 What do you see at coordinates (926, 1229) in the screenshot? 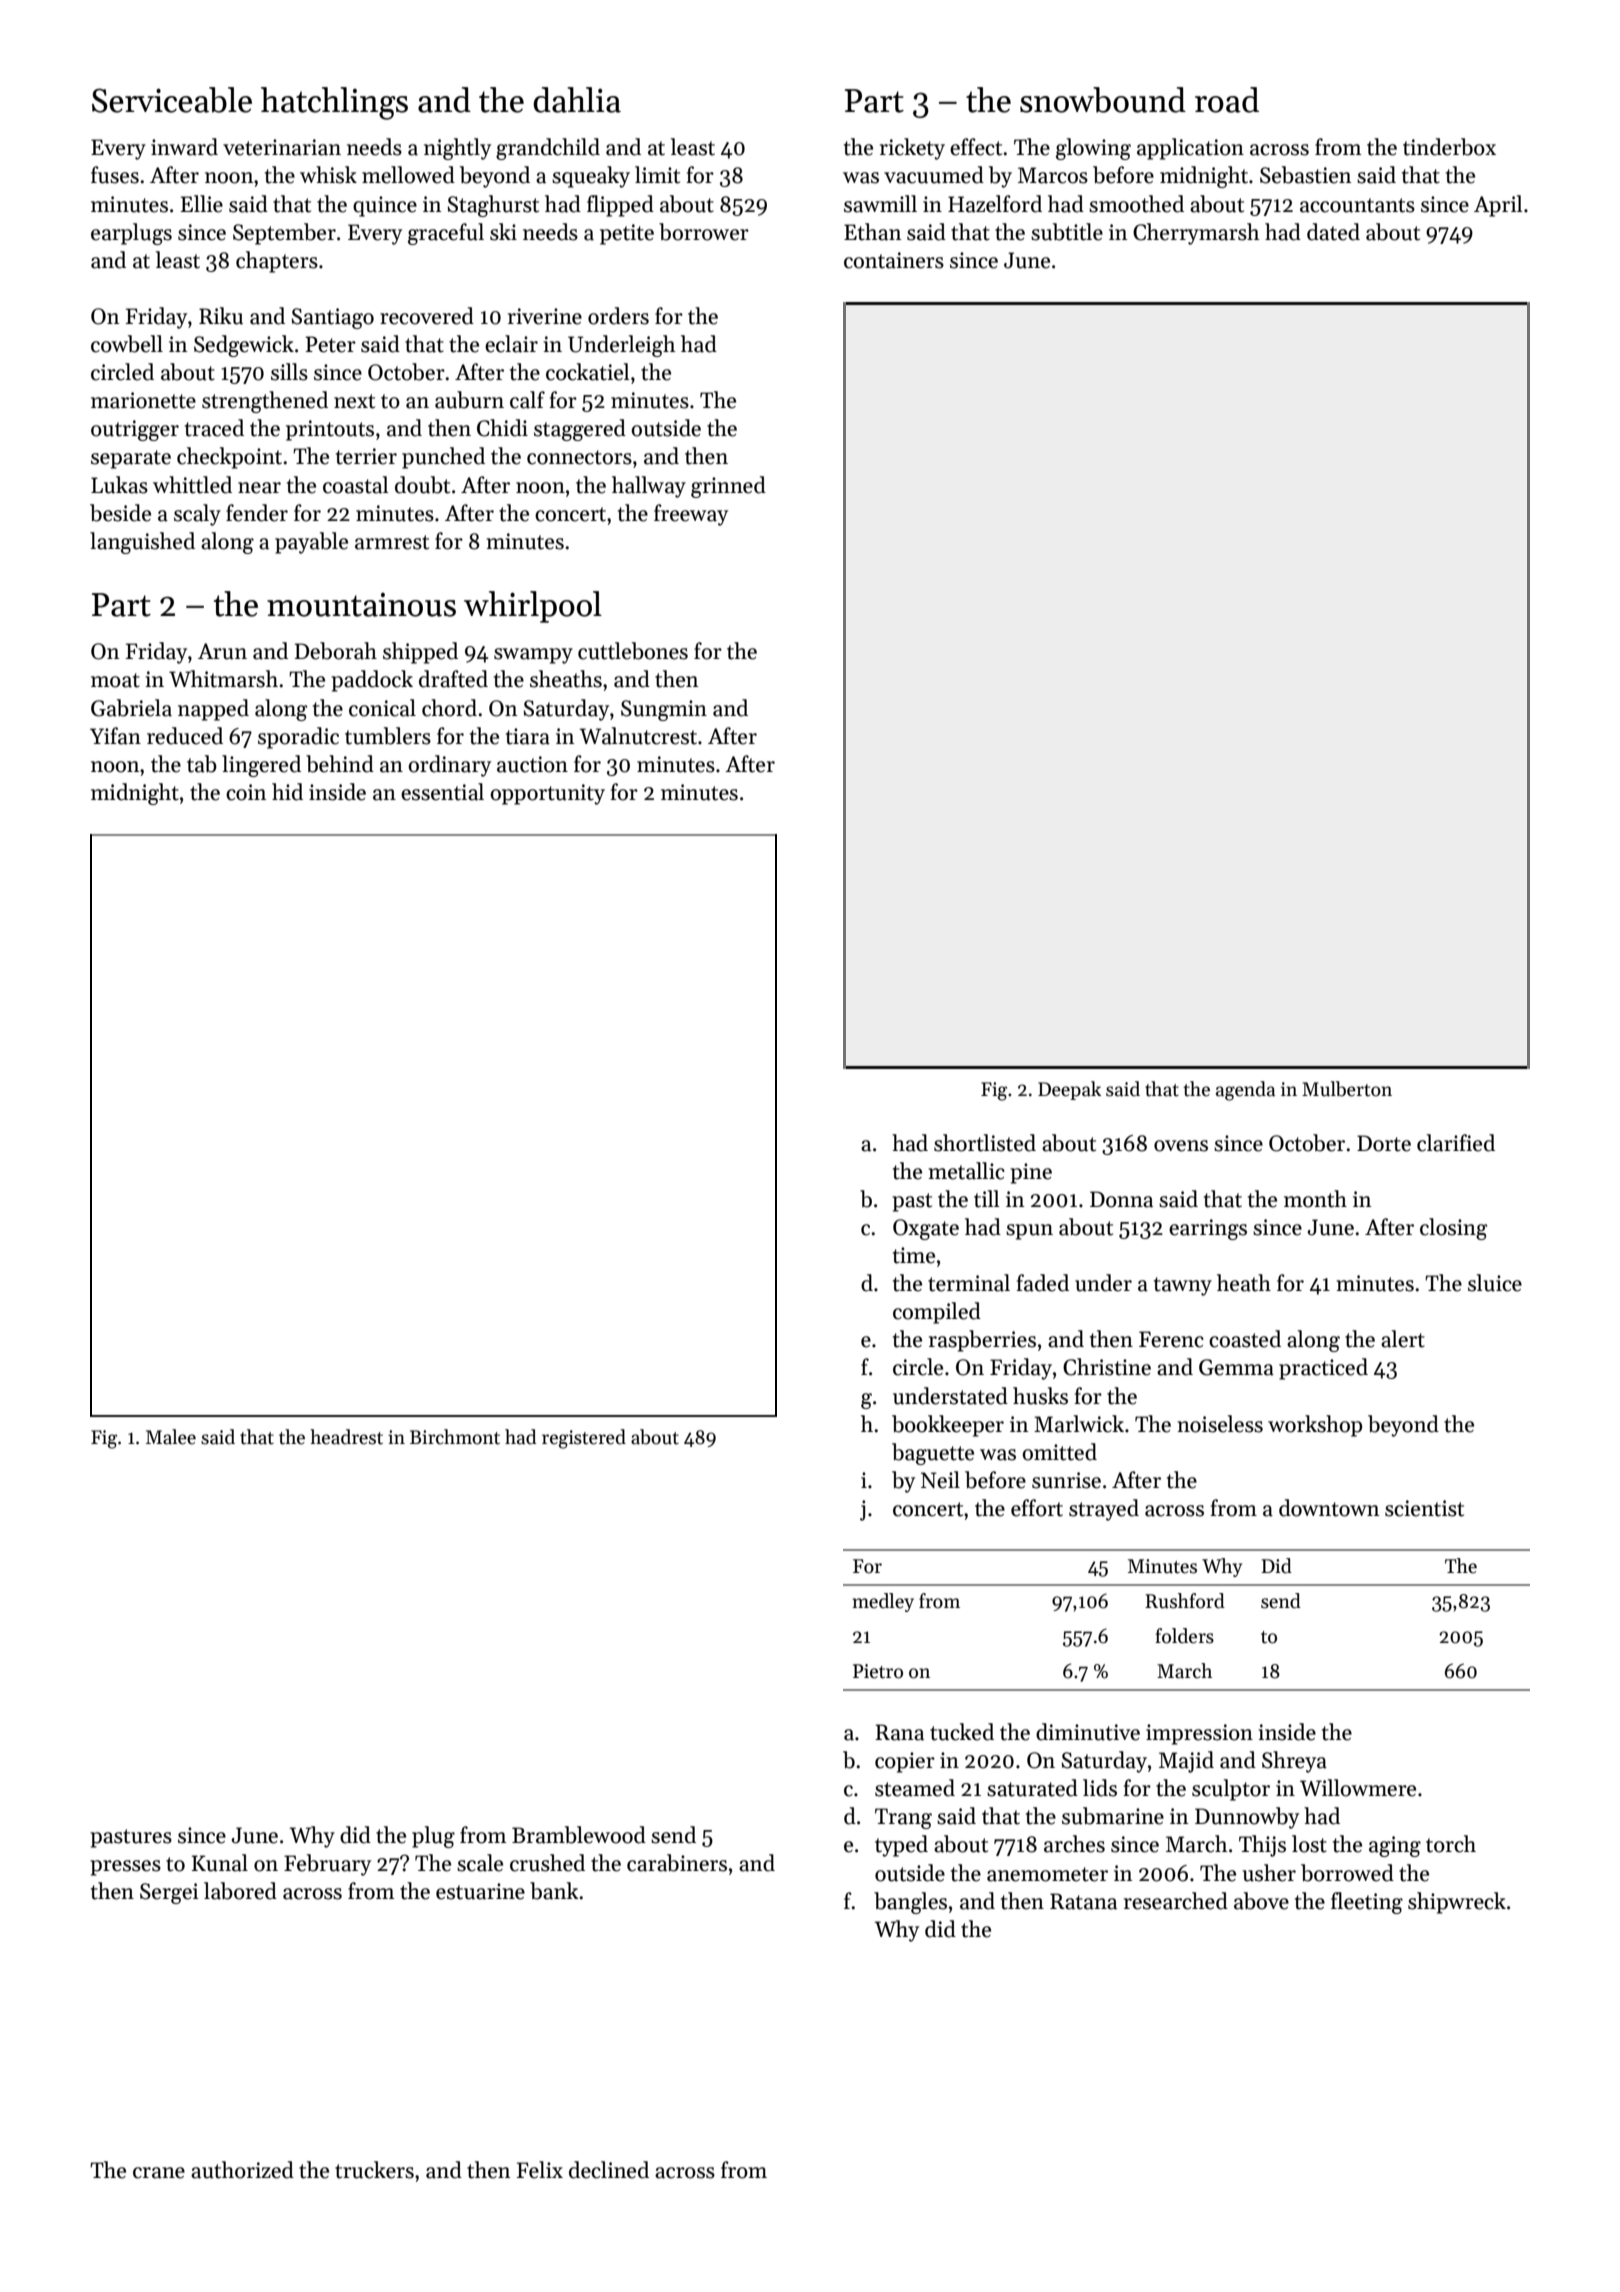
I see `Oxgate` at bounding box center [926, 1229].
